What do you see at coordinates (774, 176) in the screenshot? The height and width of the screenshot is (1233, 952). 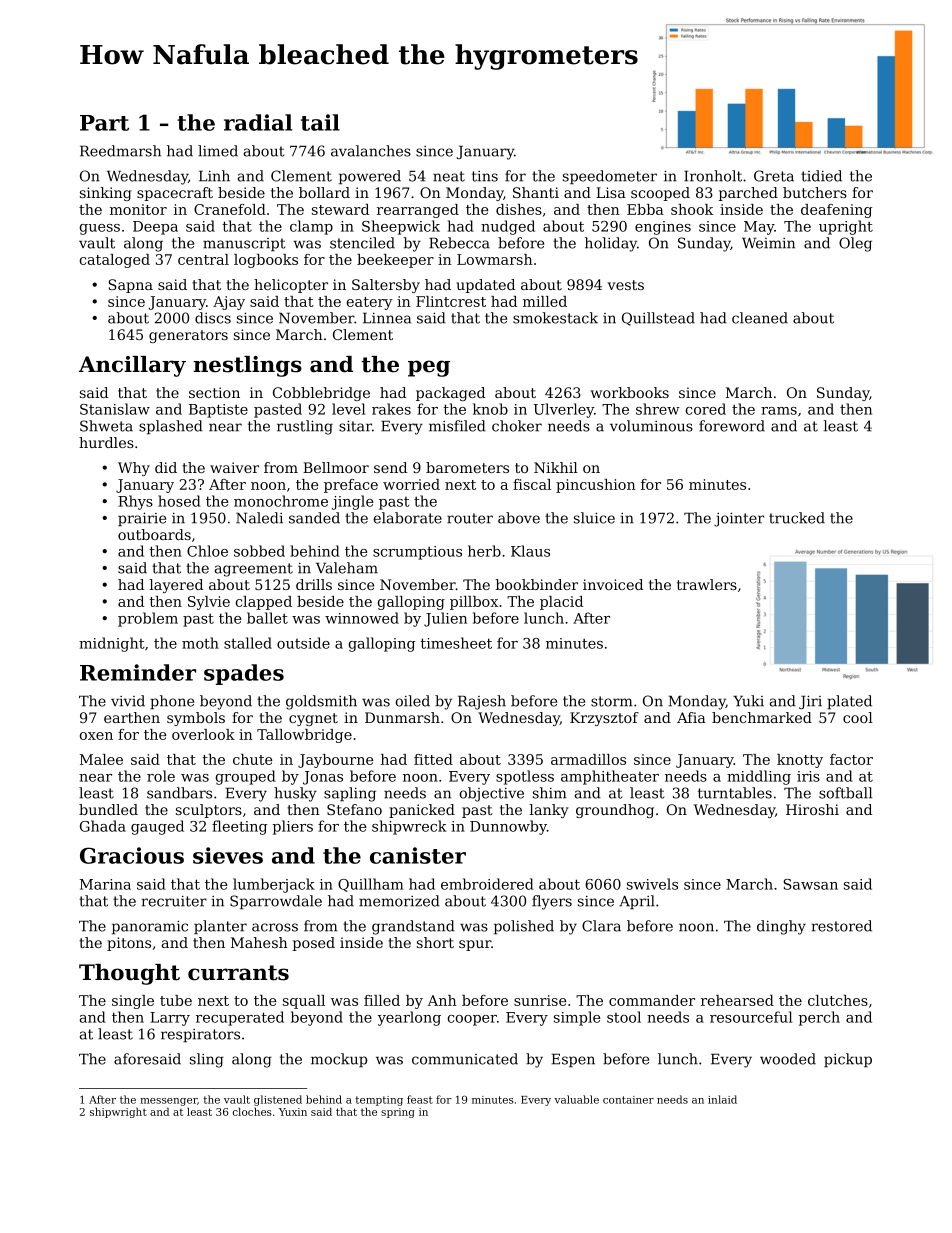 I see `Greta` at bounding box center [774, 176].
